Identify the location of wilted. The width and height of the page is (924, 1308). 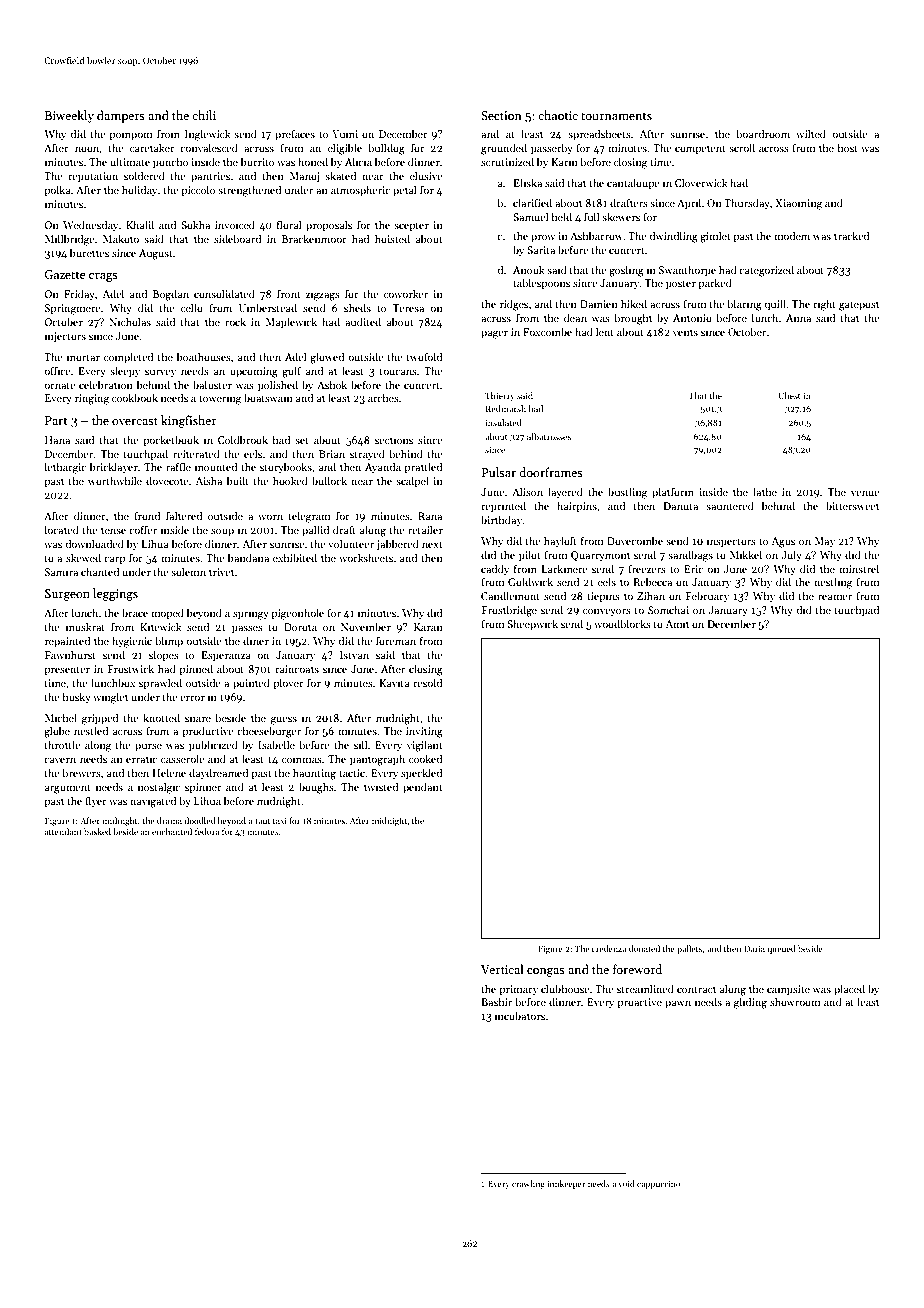
(811, 133).
